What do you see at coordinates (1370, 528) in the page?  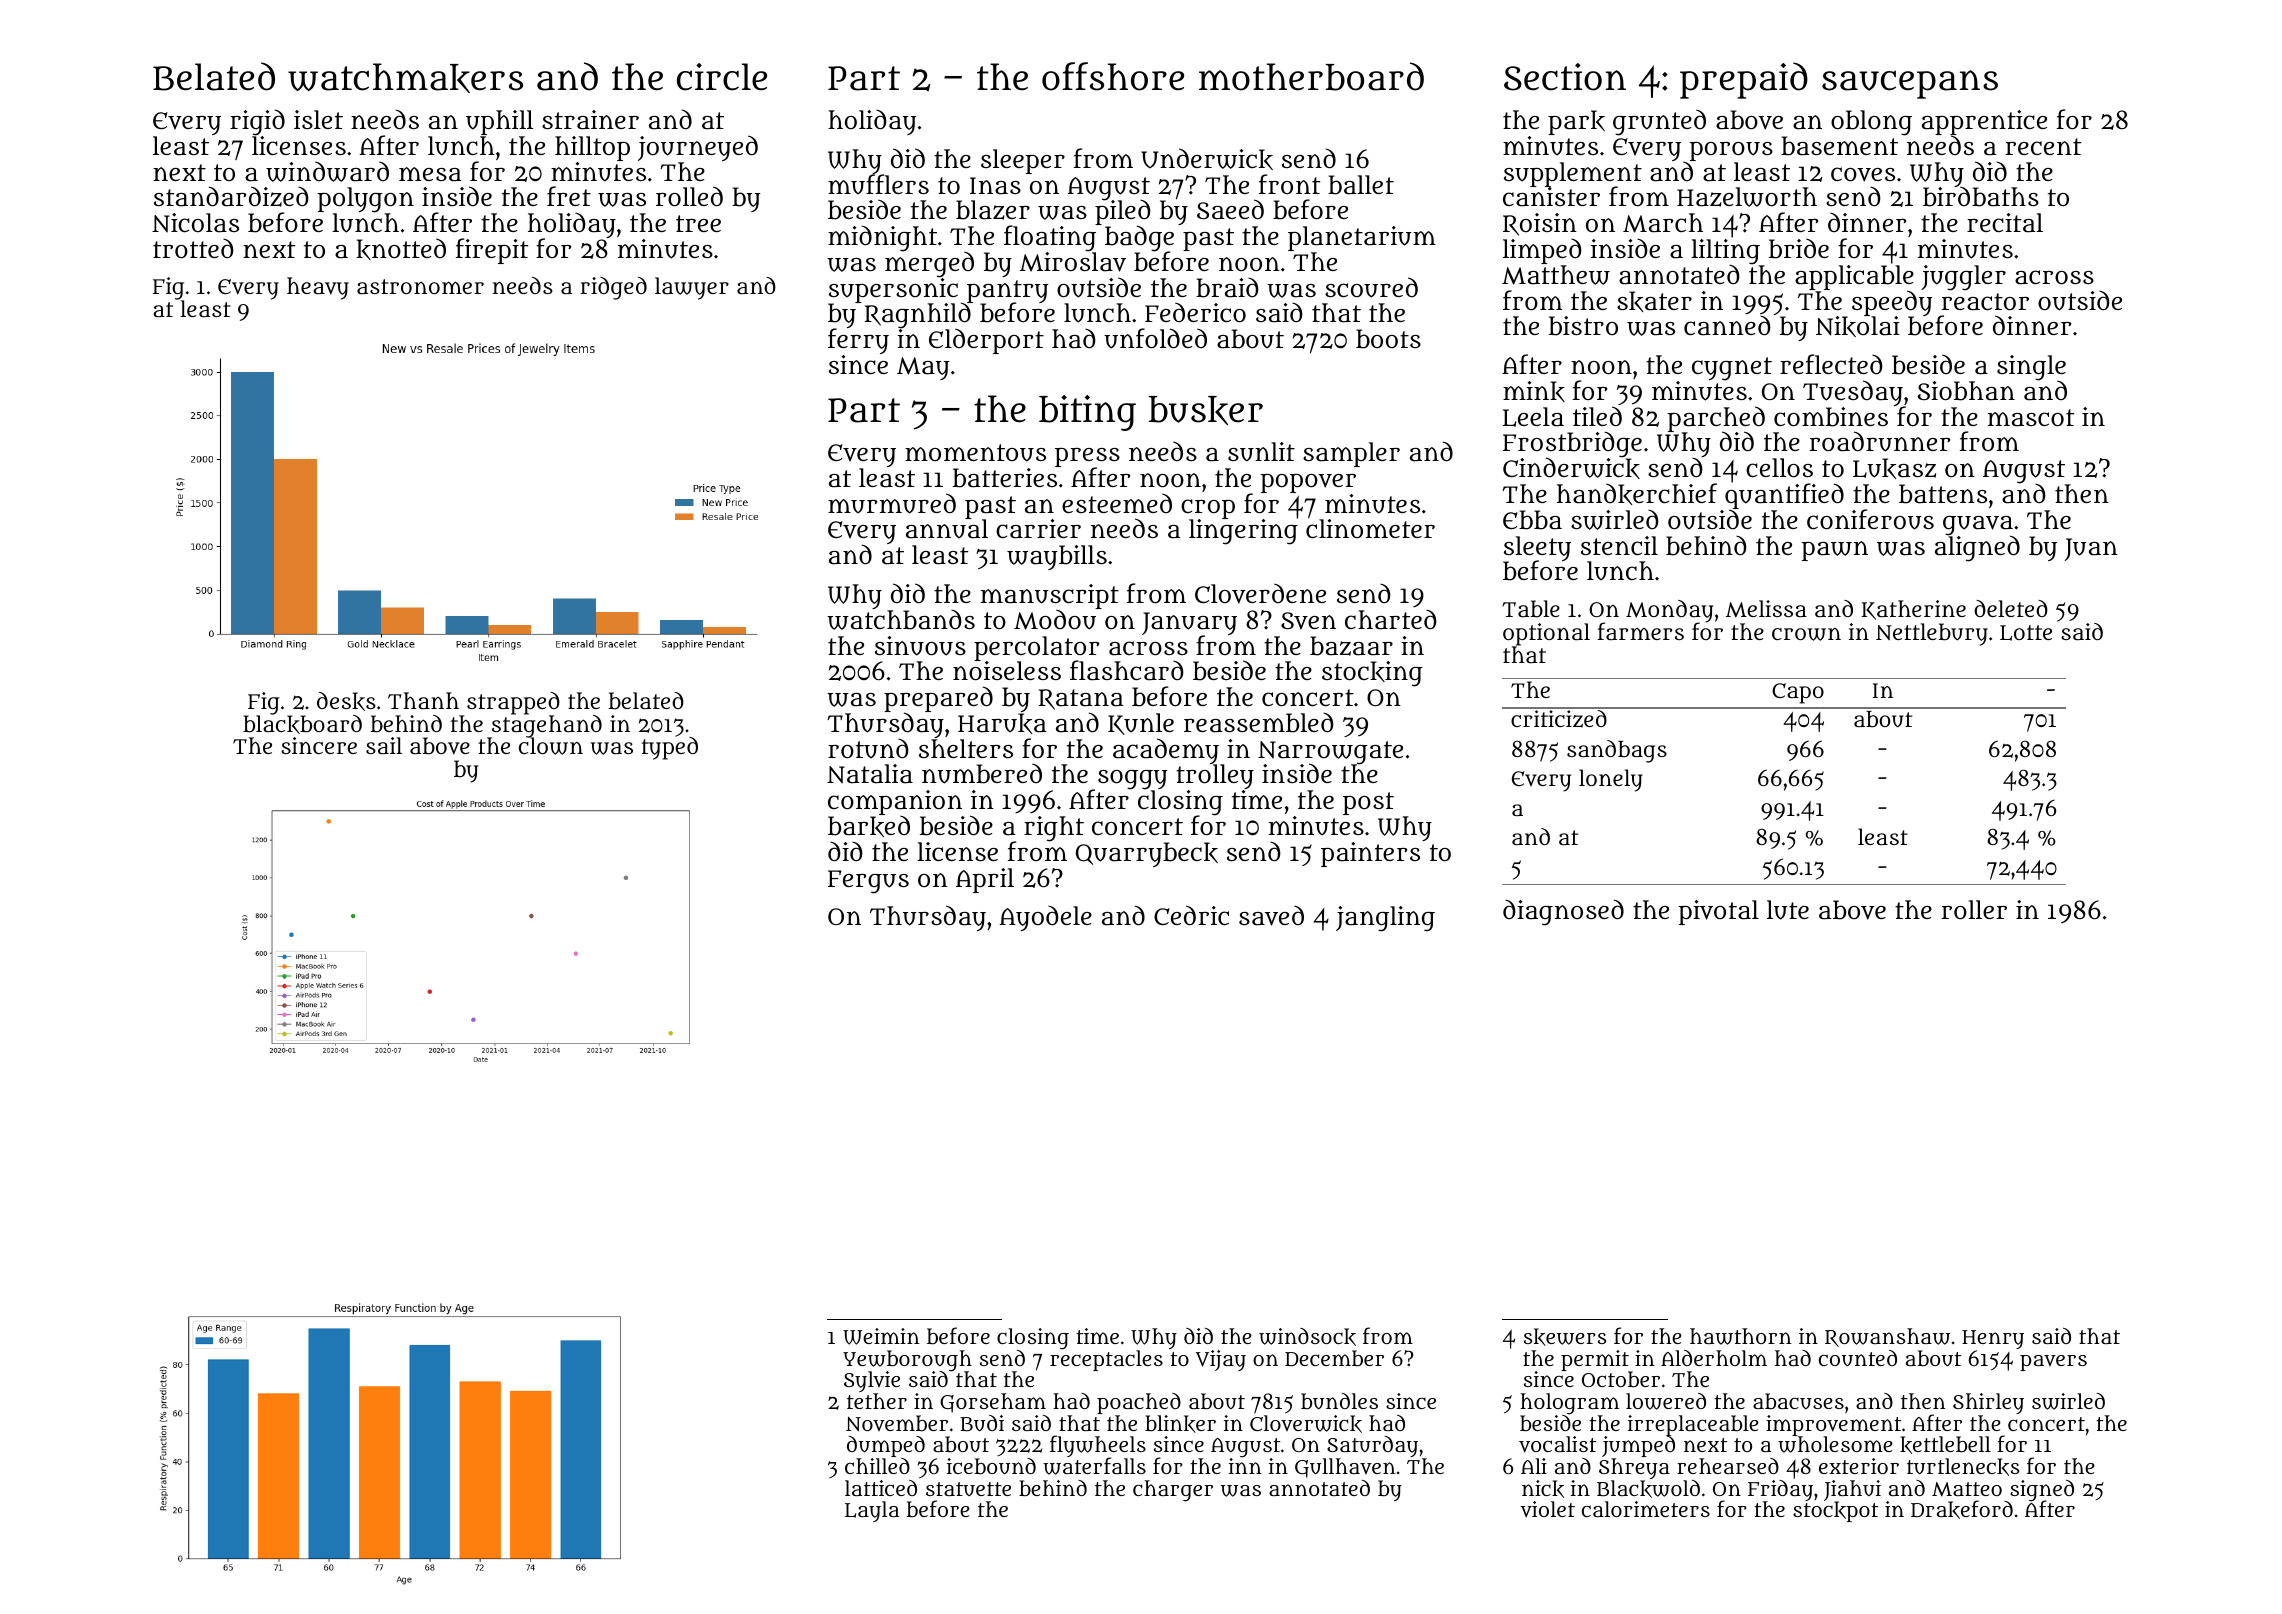 I see `clinometer` at bounding box center [1370, 528].
